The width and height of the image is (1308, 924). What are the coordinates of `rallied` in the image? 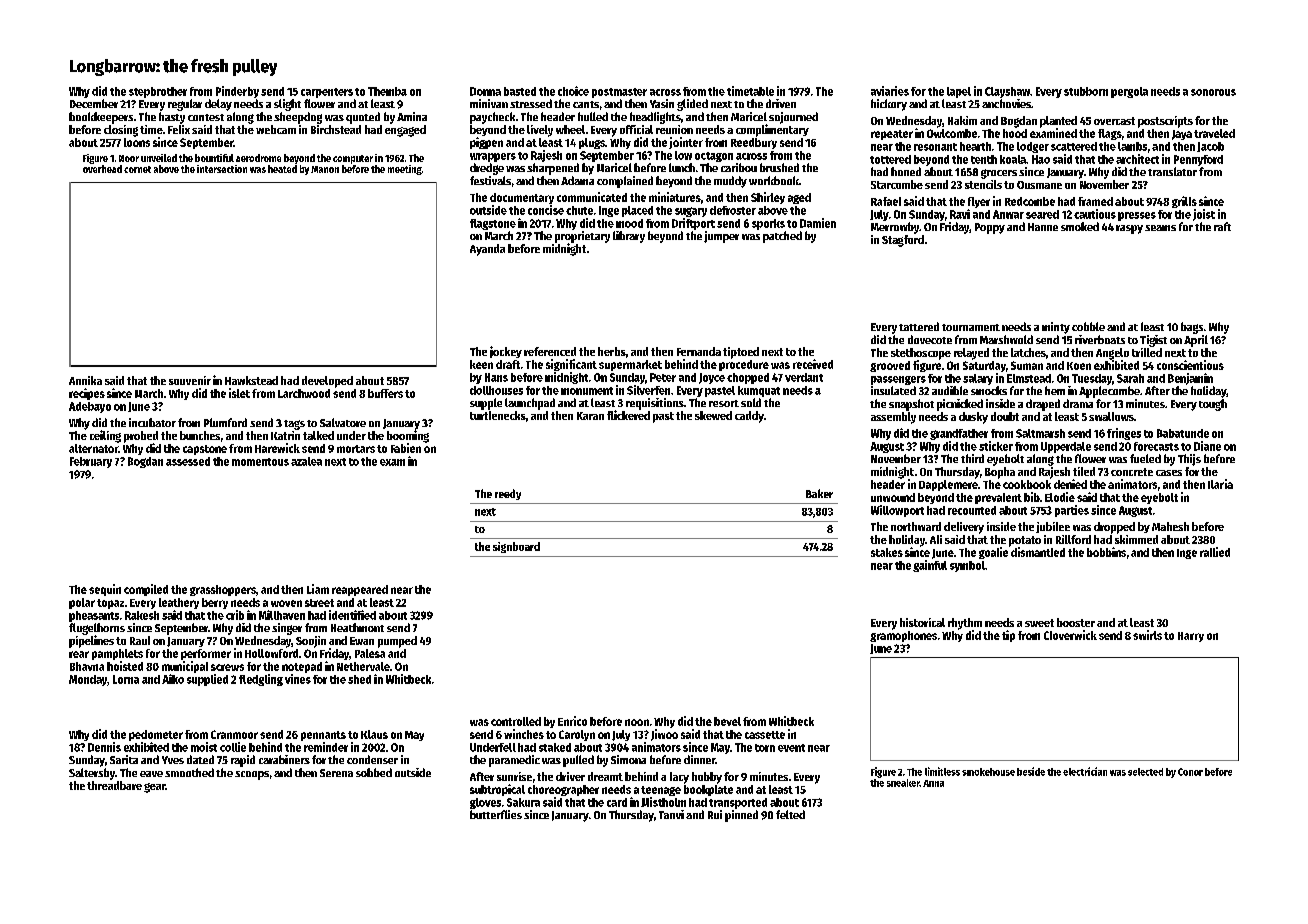 It's located at (1215, 552).
